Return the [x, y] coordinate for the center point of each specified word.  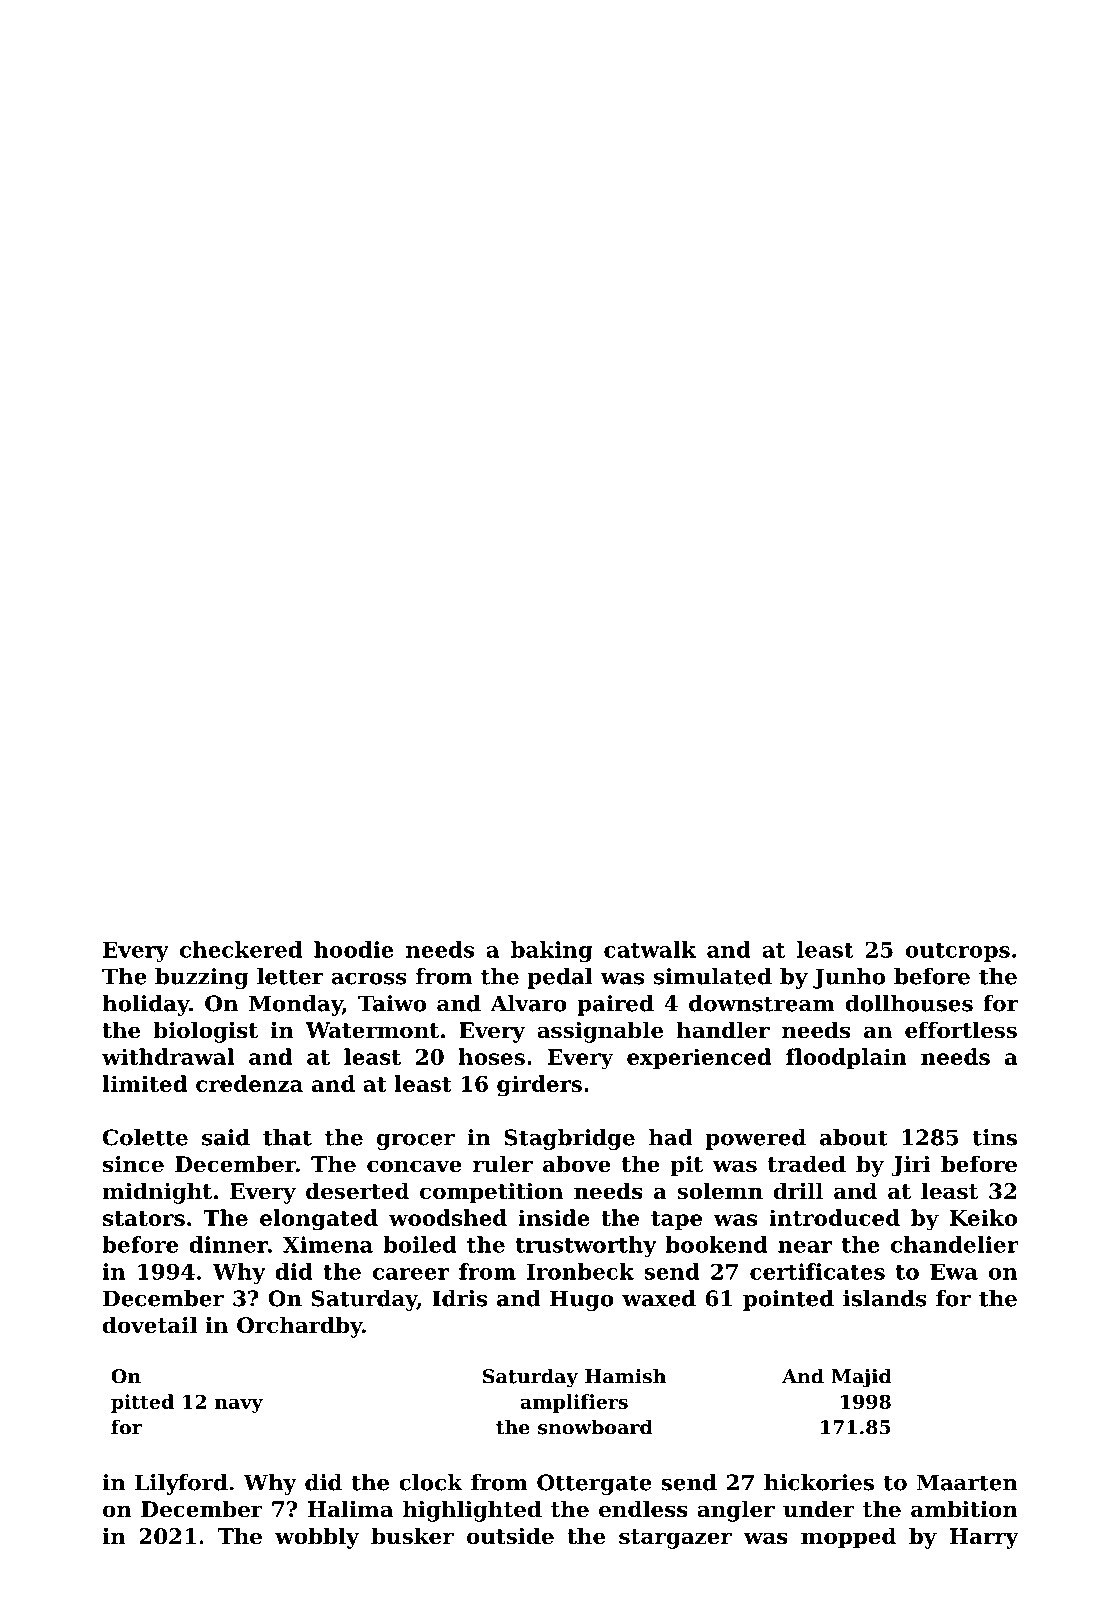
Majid [861, 1378]
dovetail [150, 1325]
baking [552, 951]
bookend [717, 1244]
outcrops [958, 952]
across [369, 979]
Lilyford [181, 1484]
